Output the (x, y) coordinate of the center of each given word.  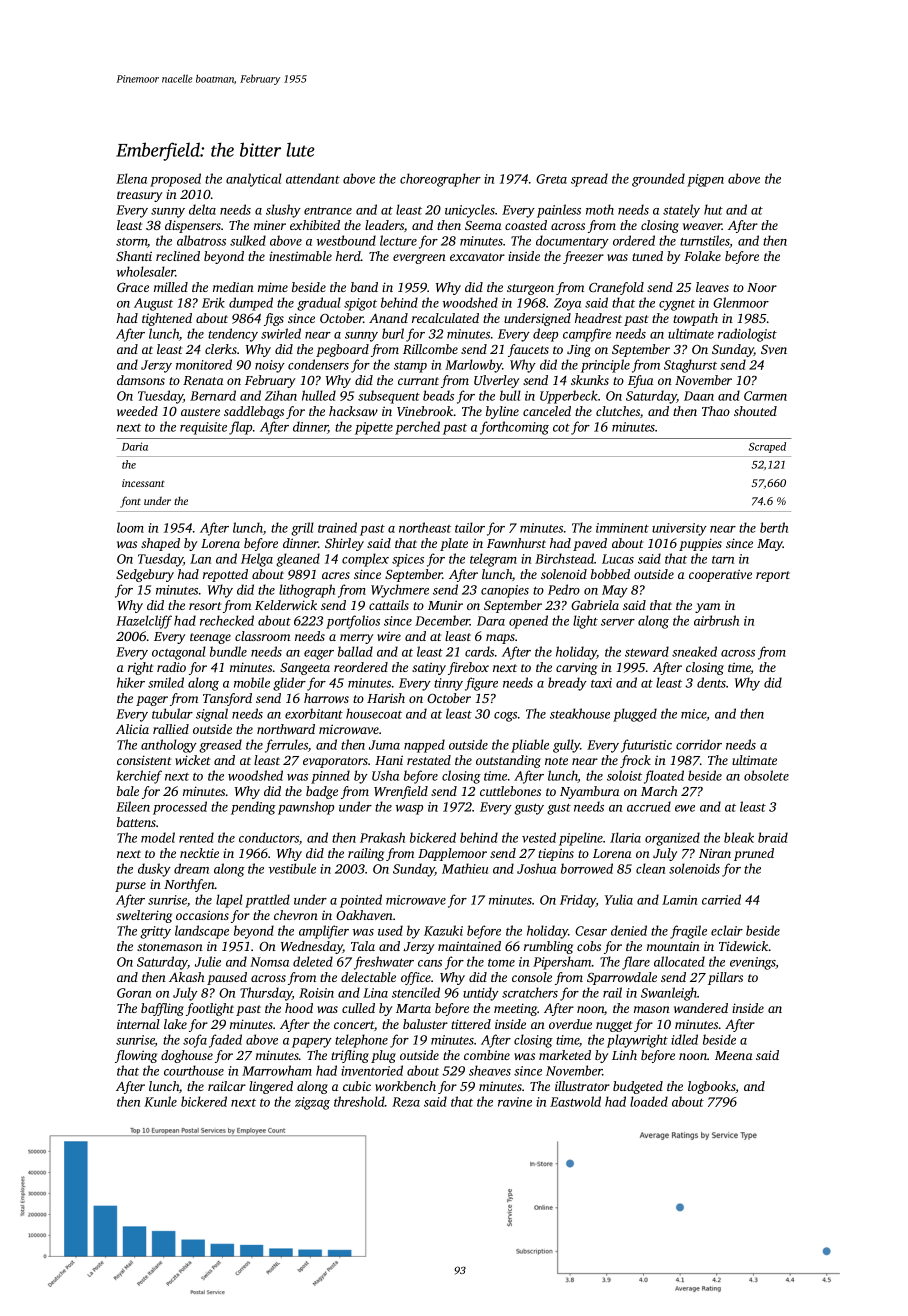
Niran (715, 853)
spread (589, 180)
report (773, 576)
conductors (269, 837)
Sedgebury (145, 575)
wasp (409, 810)
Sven (774, 349)
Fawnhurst (516, 543)
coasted (526, 225)
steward (647, 651)
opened (528, 622)
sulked (248, 240)
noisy (270, 366)
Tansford (227, 699)
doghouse (187, 1056)
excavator (477, 257)
